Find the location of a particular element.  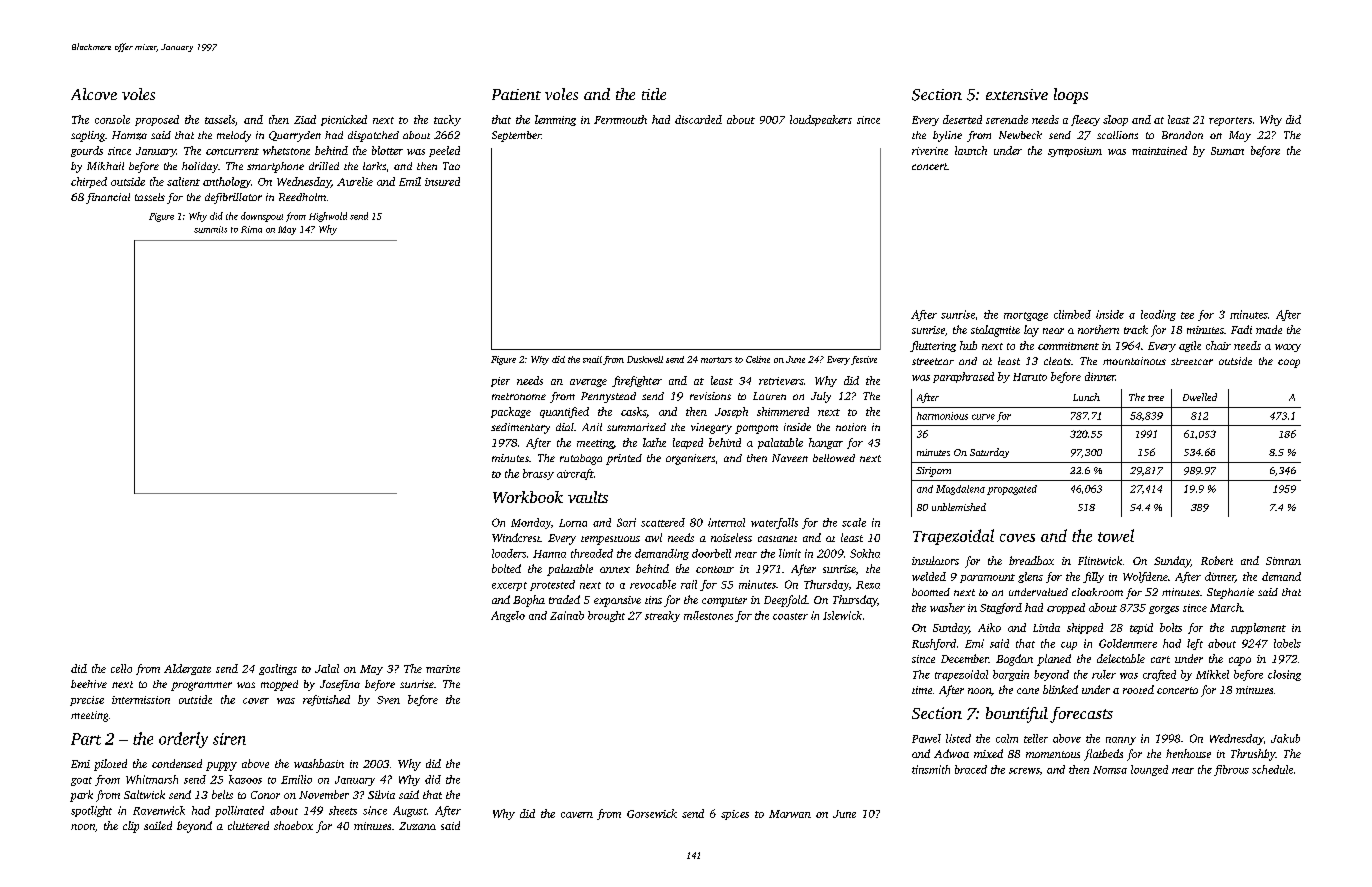

mountainous is located at coordinates (1134, 361).
